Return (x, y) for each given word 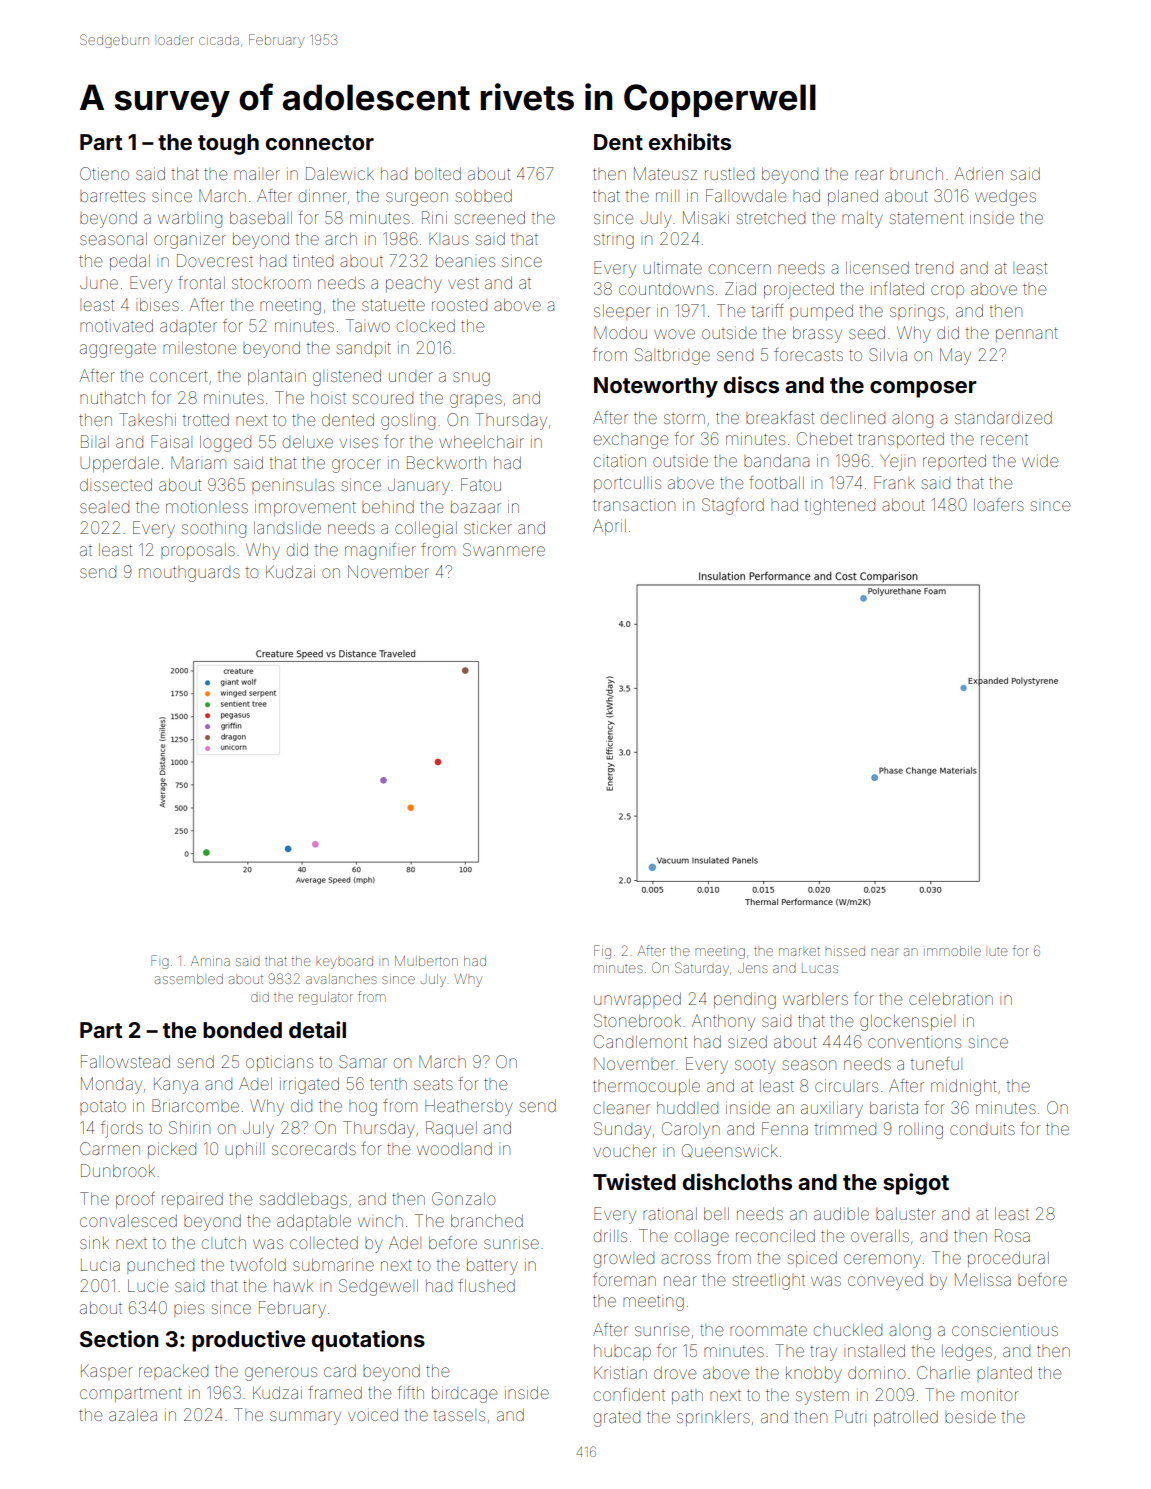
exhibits (690, 141)
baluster (906, 1214)
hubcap (622, 1352)
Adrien (978, 173)
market (799, 951)
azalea (133, 1414)
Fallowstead (125, 1061)
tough (228, 144)
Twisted (634, 1181)
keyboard (344, 962)
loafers (999, 504)
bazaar (476, 507)
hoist (328, 397)
